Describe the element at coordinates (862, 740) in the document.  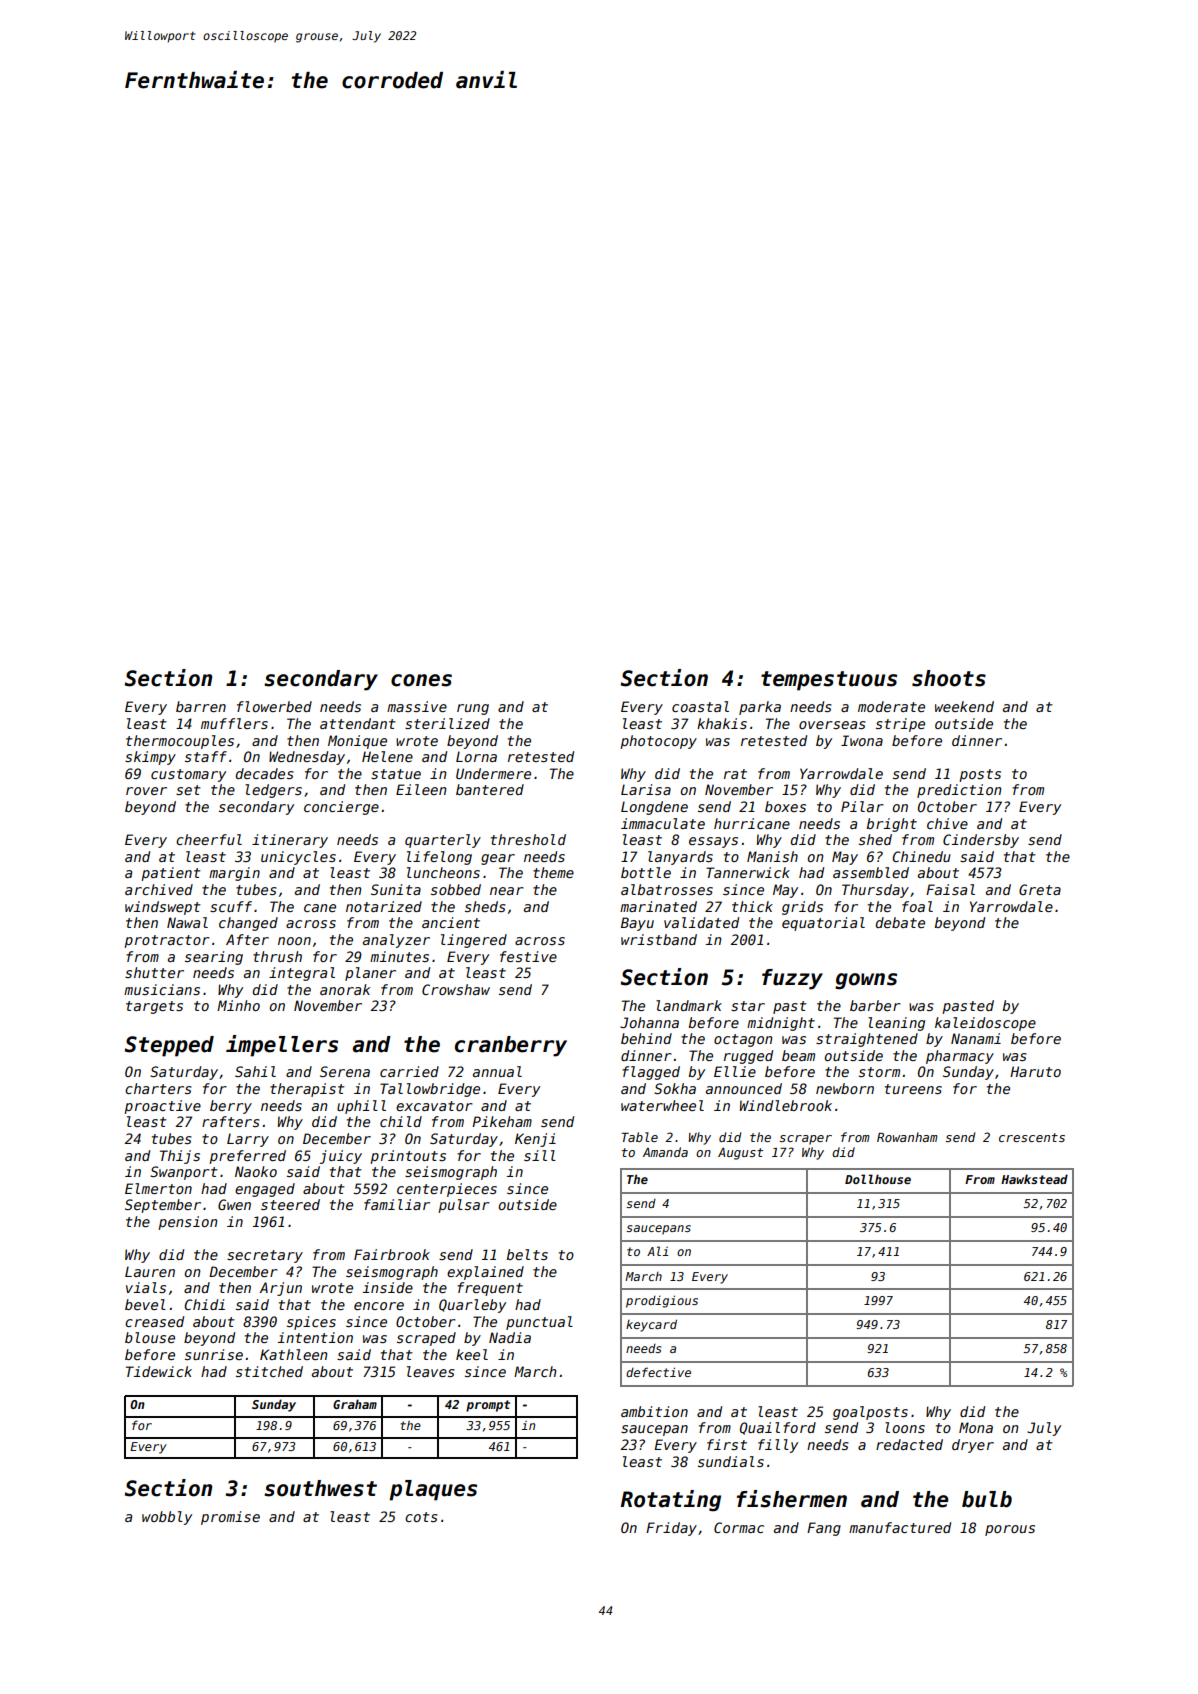
I see `Iwona` at that location.
